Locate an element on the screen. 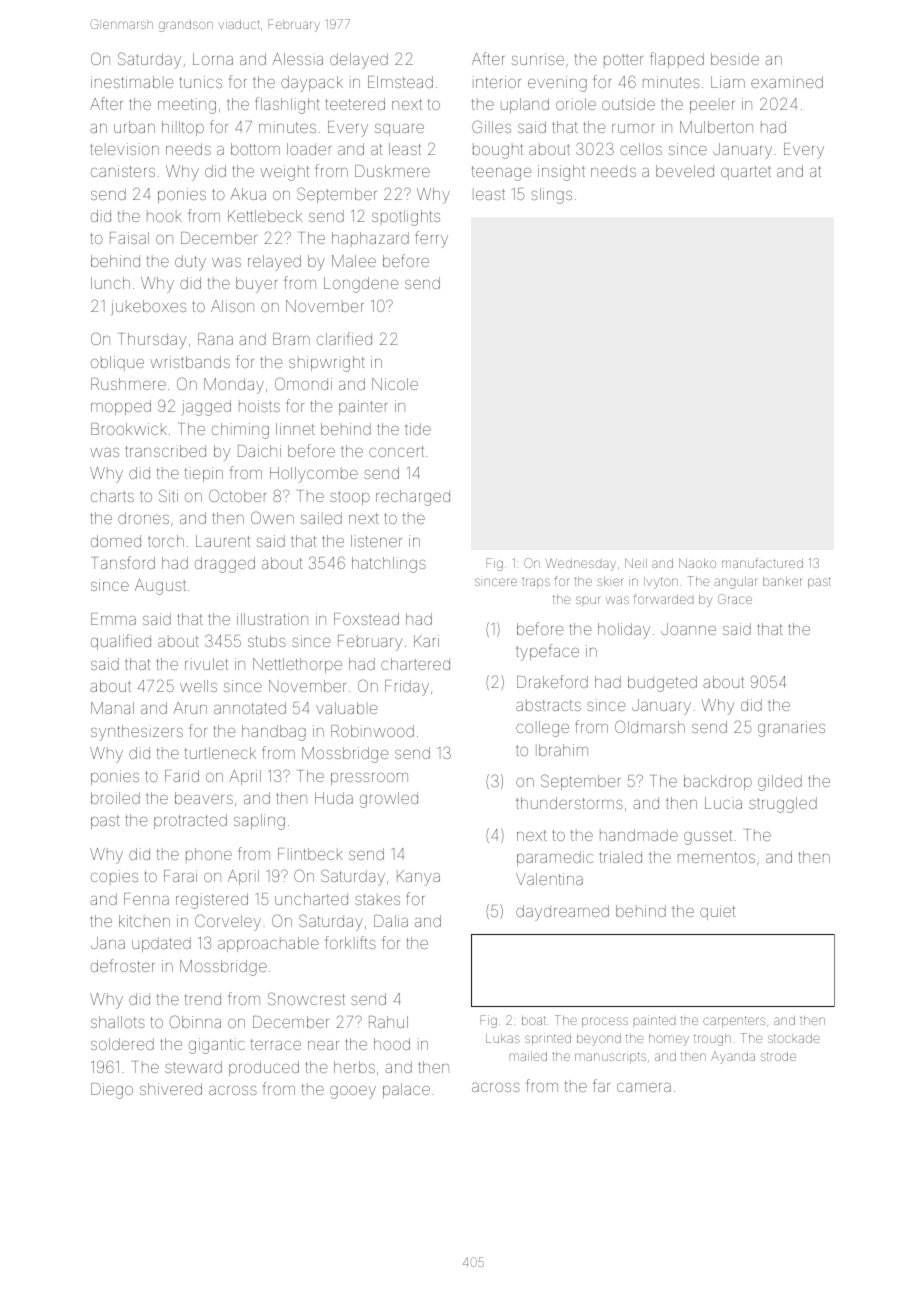  college is located at coordinates (542, 729).
